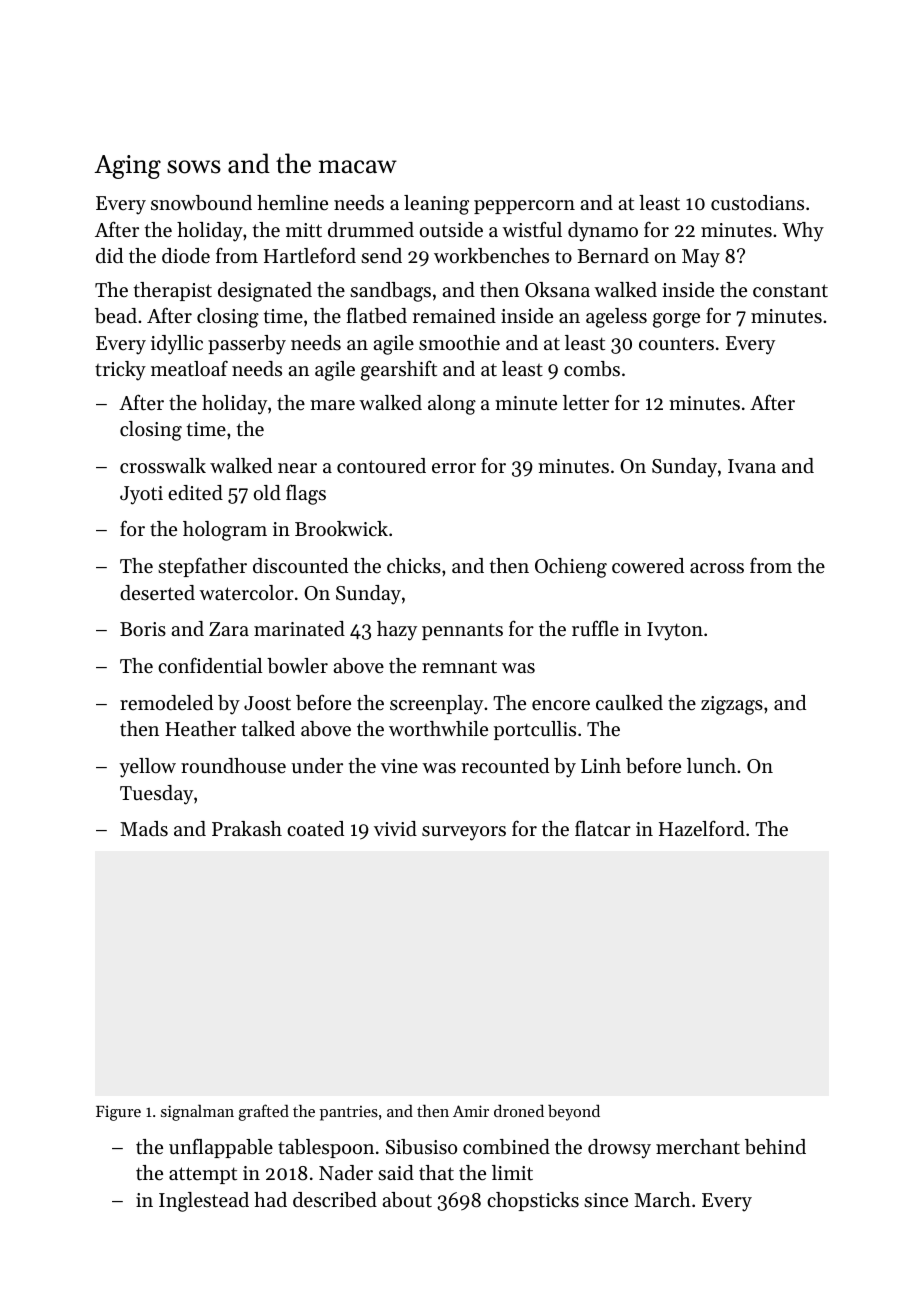 Image resolution: width=924 pixels, height=1314 pixels. I want to click on peppercorn, so click(524, 207).
